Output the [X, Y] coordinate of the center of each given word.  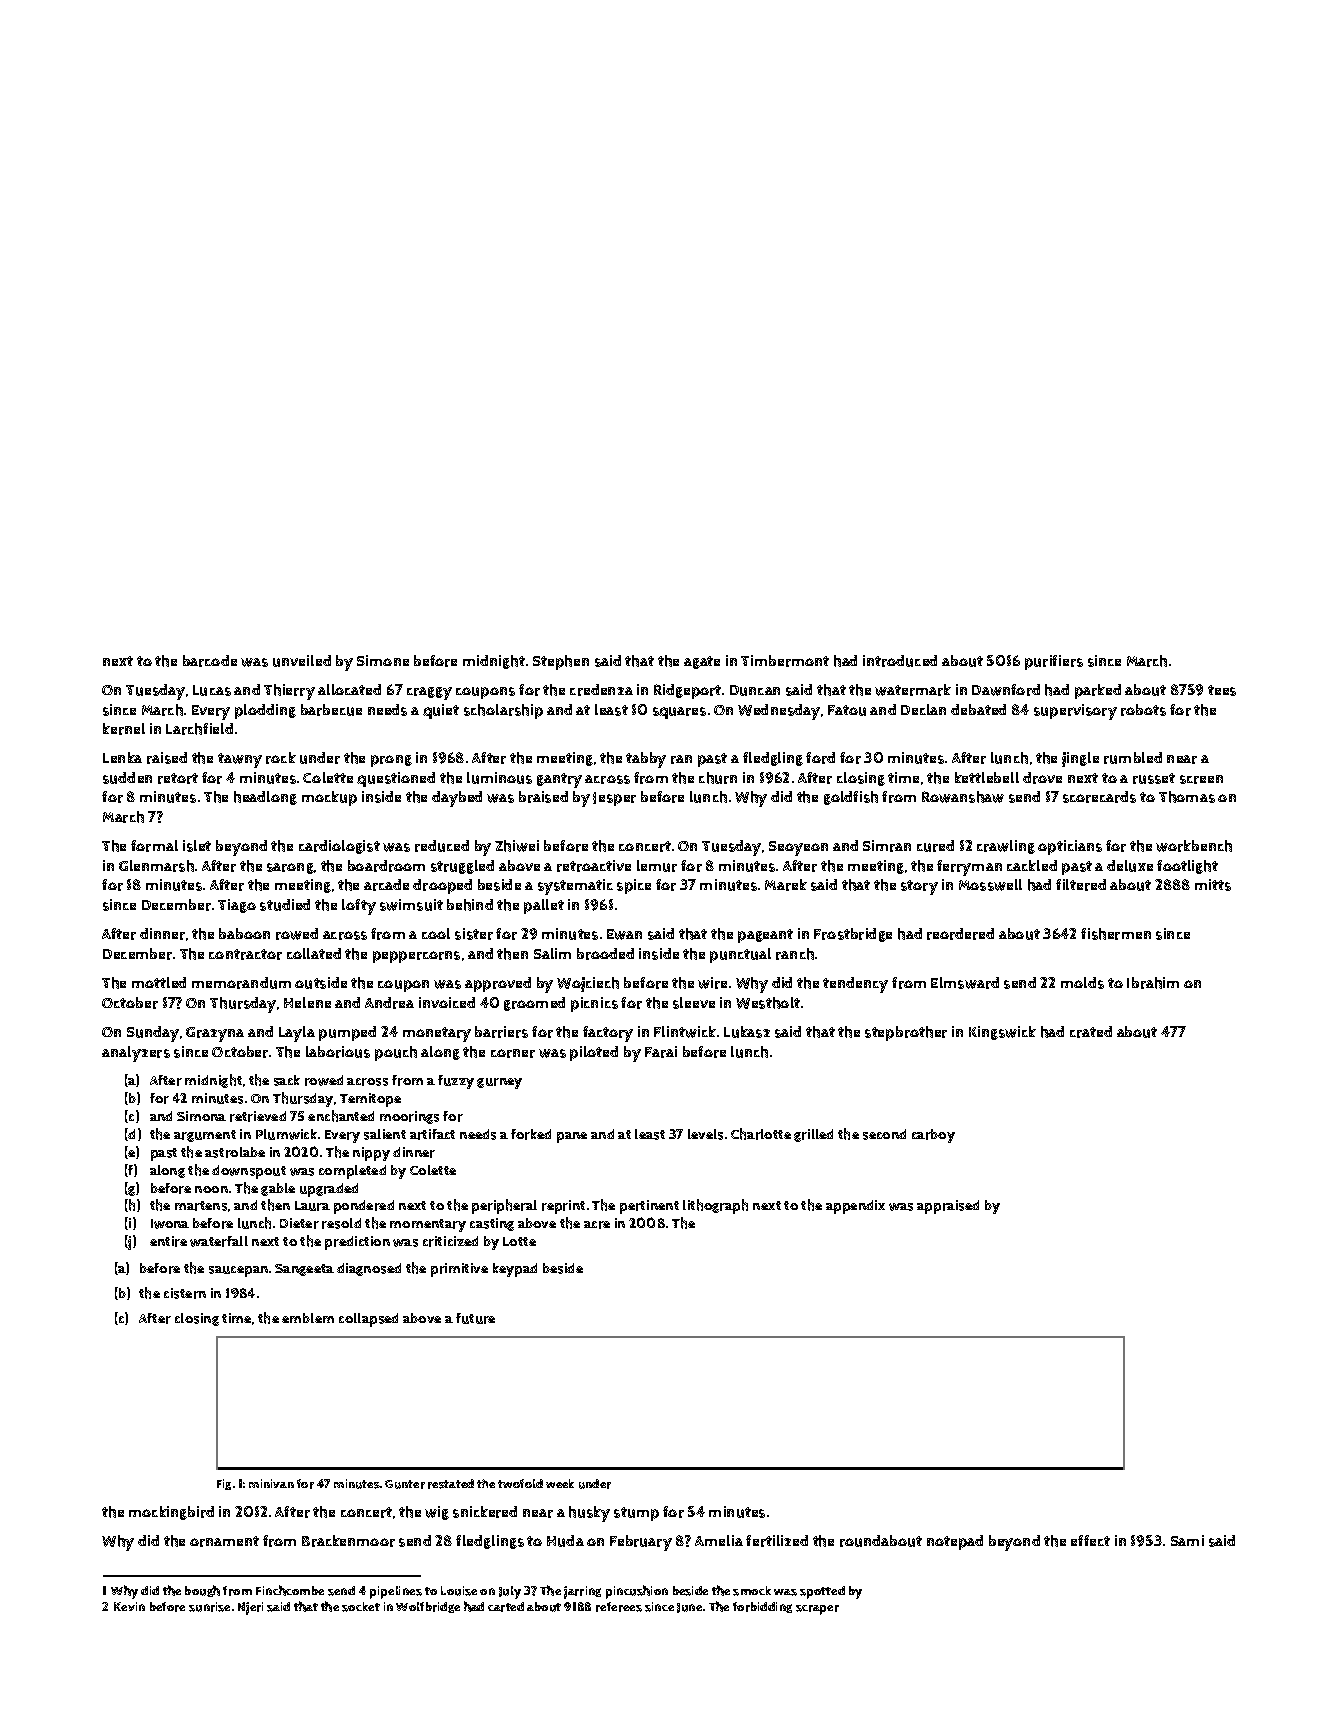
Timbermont [785, 661]
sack [287, 1080]
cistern [185, 1293]
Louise [459, 1591]
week [560, 1483]
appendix [855, 1207]
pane [572, 1137]
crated [1091, 1032]
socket [361, 1607]
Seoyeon [798, 848]
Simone [383, 660]
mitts [1213, 885]
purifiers [1054, 662]
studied [285, 905]
